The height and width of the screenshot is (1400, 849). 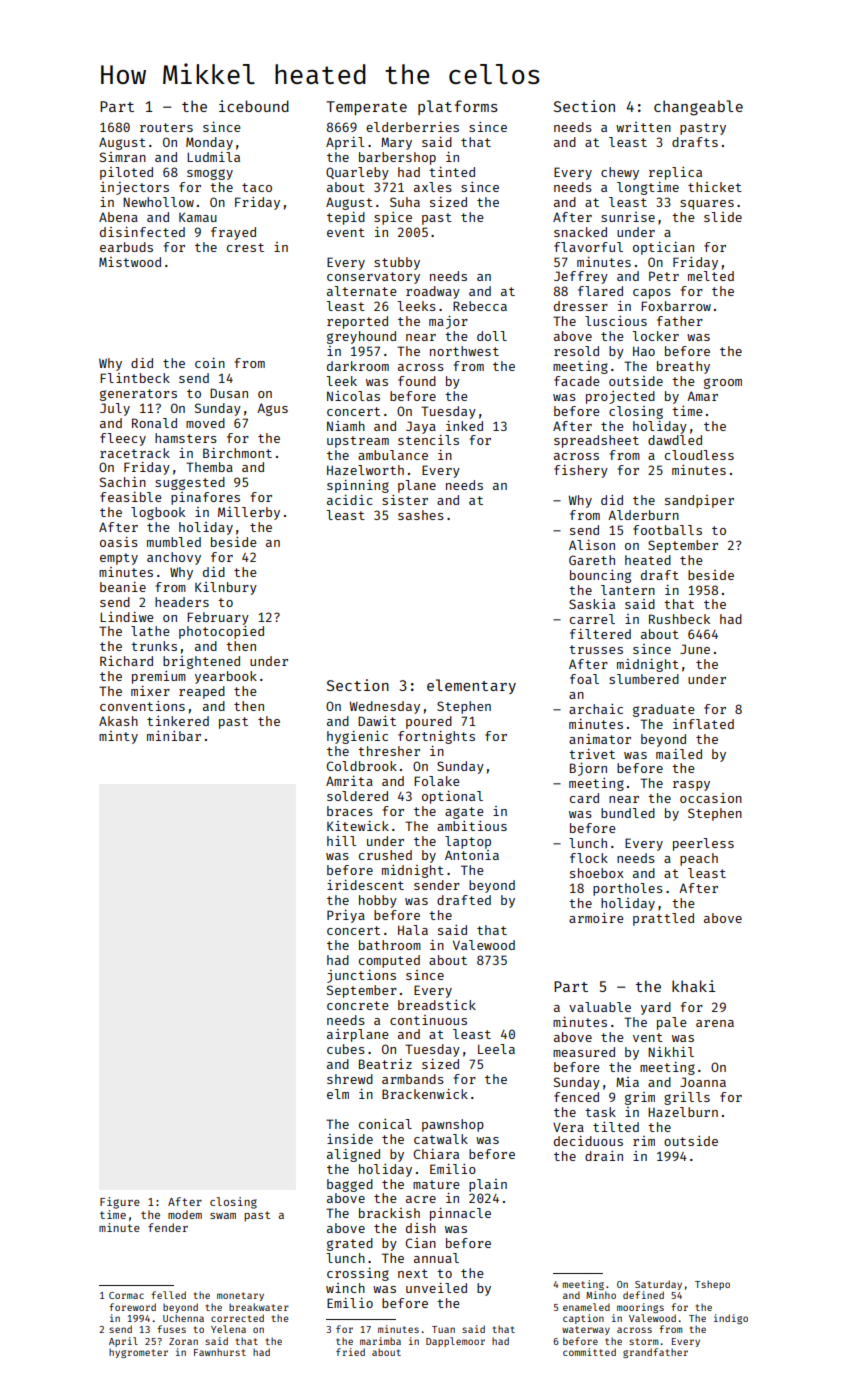 What do you see at coordinates (421, 515) in the screenshot?
I see `sashes` at bounding box center [421, 515].
